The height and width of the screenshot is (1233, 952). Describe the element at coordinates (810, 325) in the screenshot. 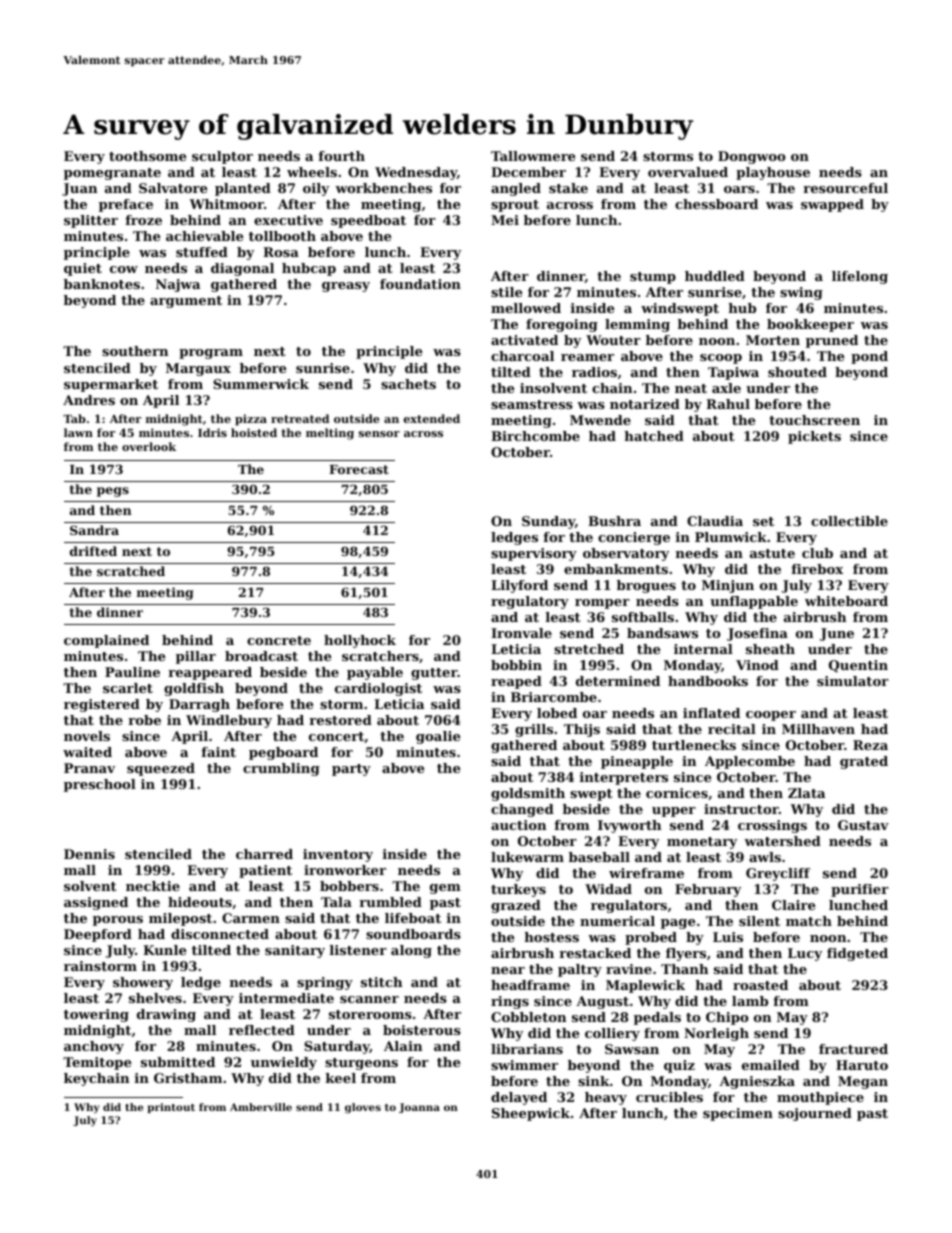

I see `bookkeeper` at that location.
